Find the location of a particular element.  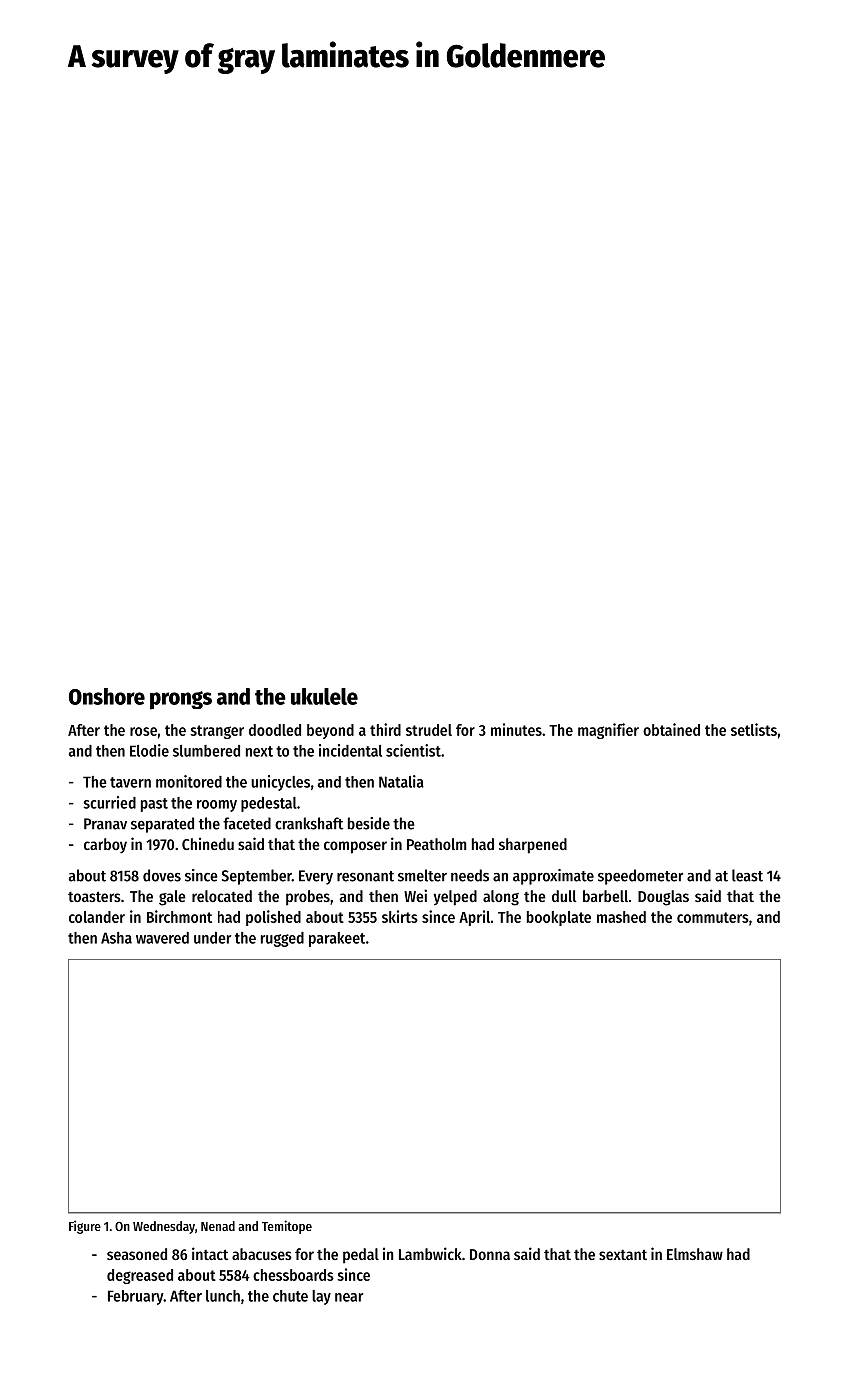

Asha is located at coordinates (116, 938).
